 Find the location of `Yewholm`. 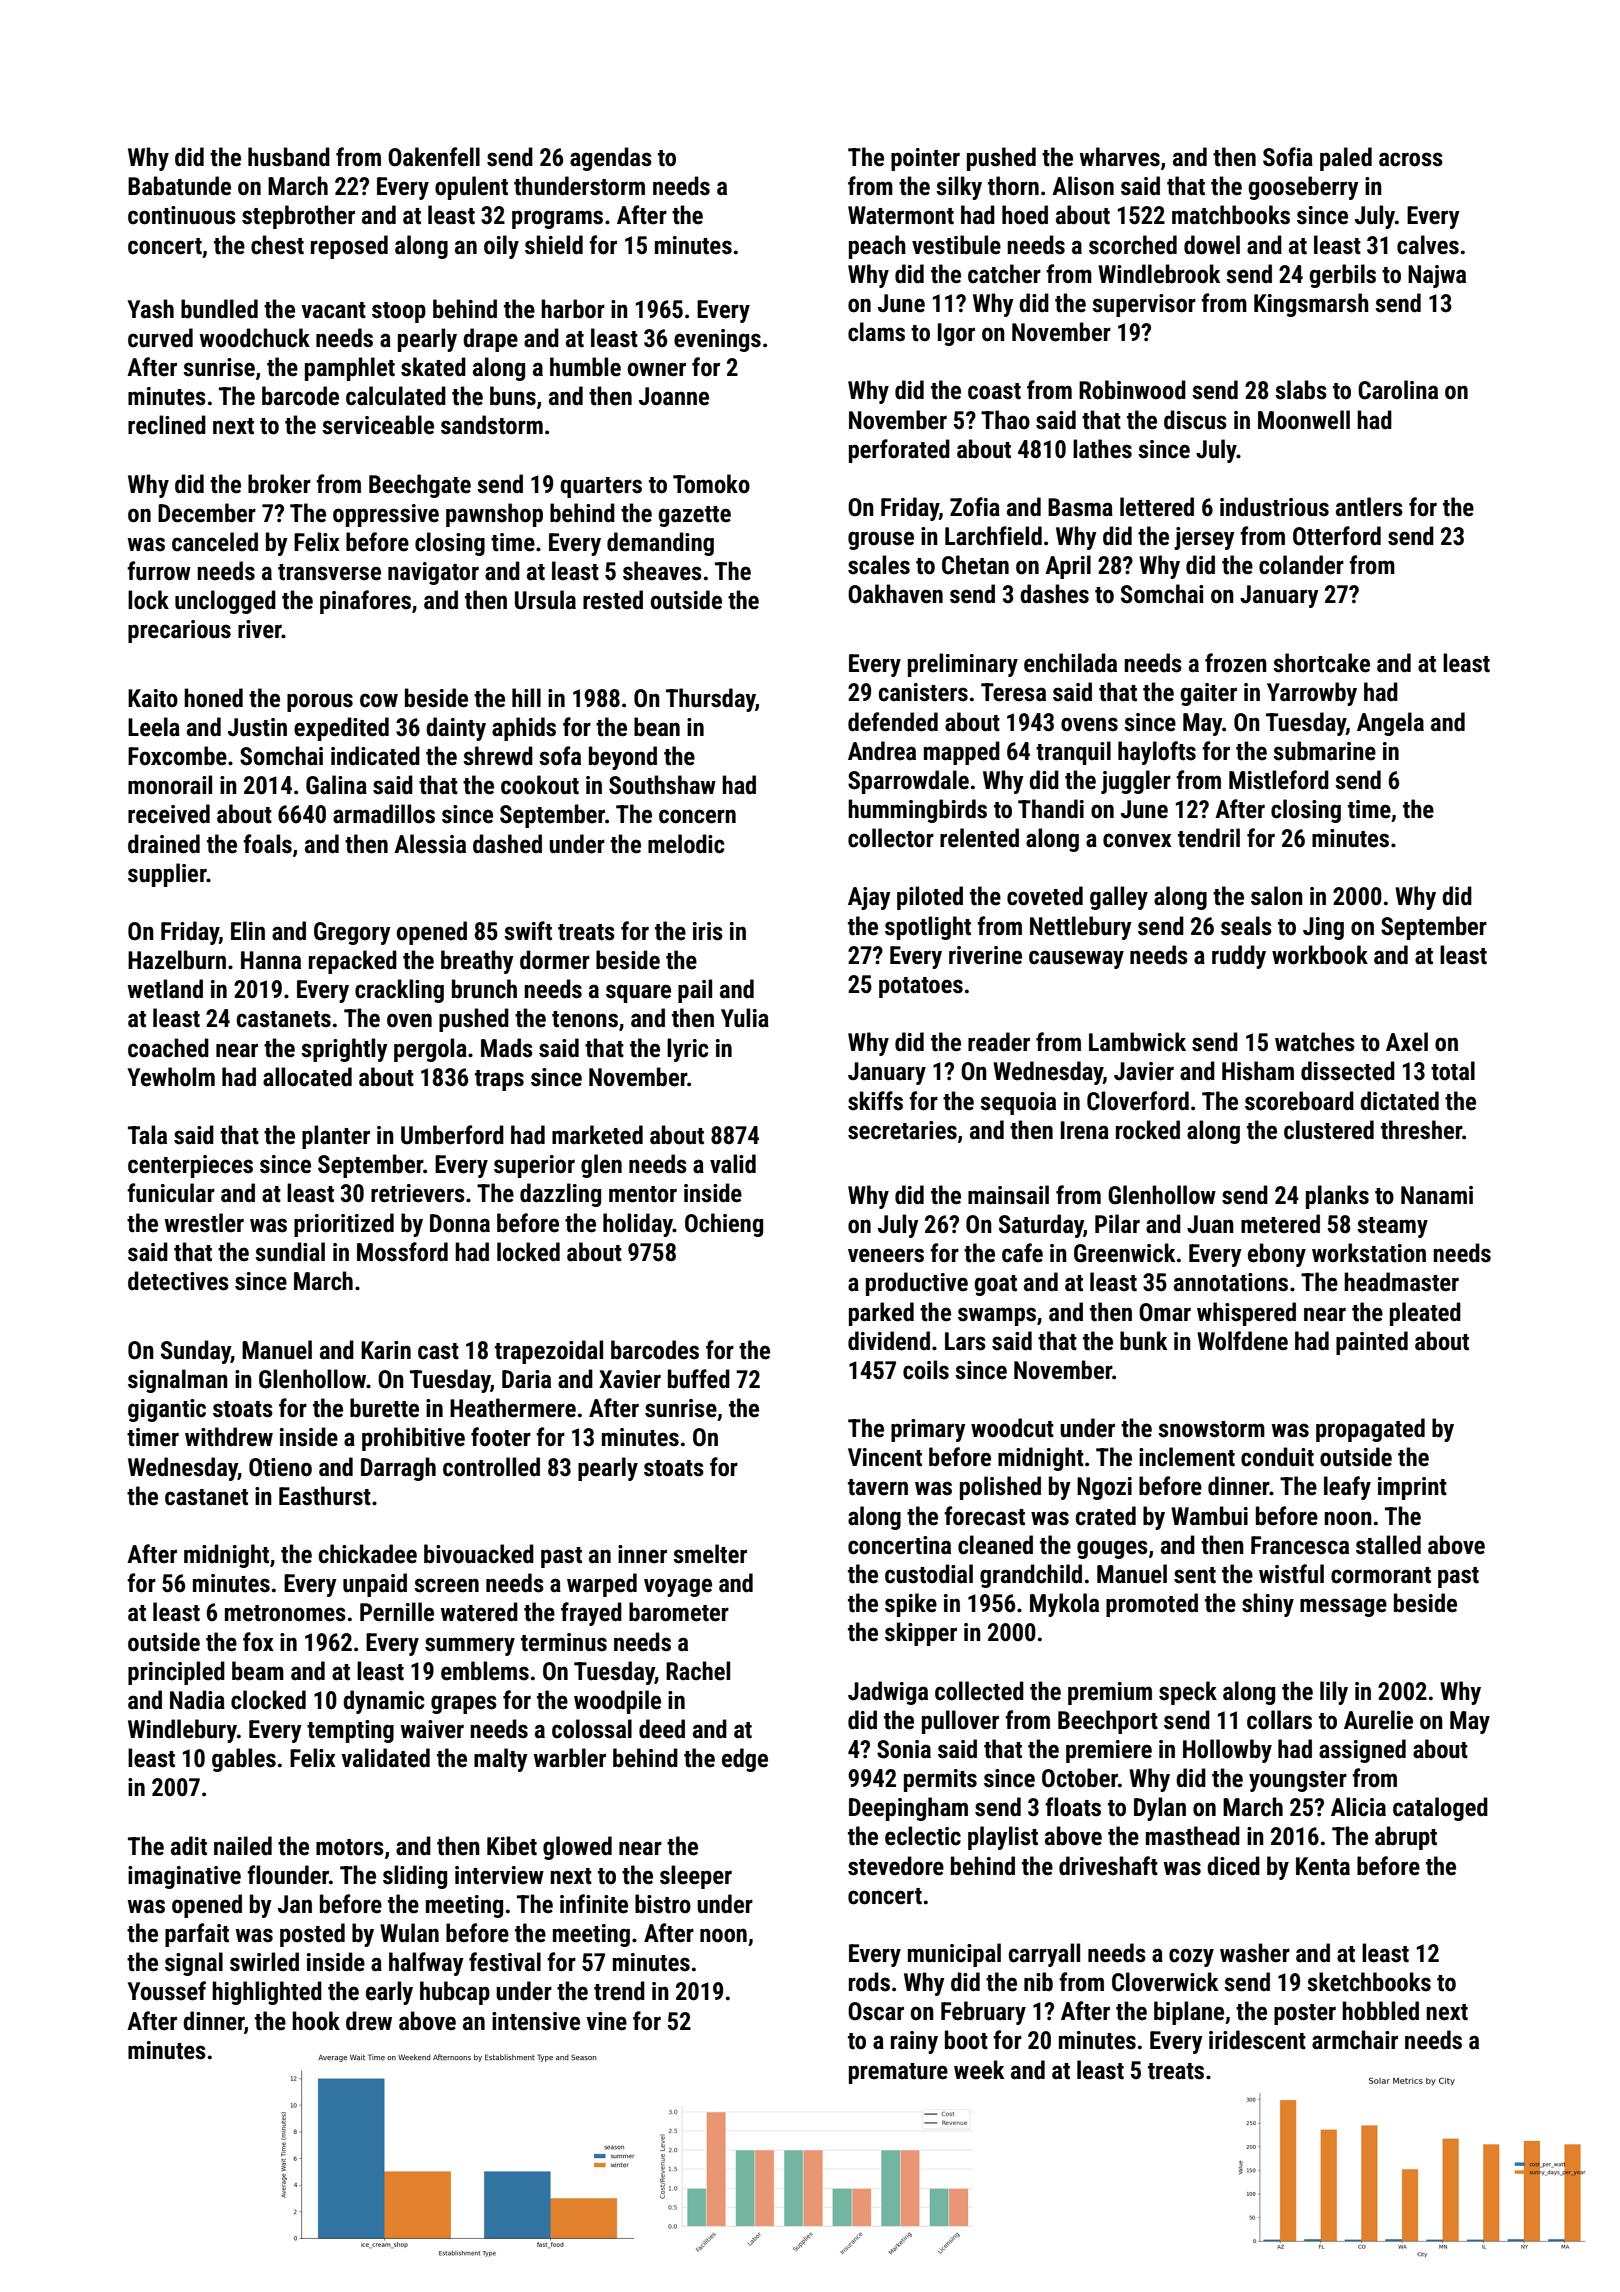

Yewholm is located at coordinates (171, 1077).
